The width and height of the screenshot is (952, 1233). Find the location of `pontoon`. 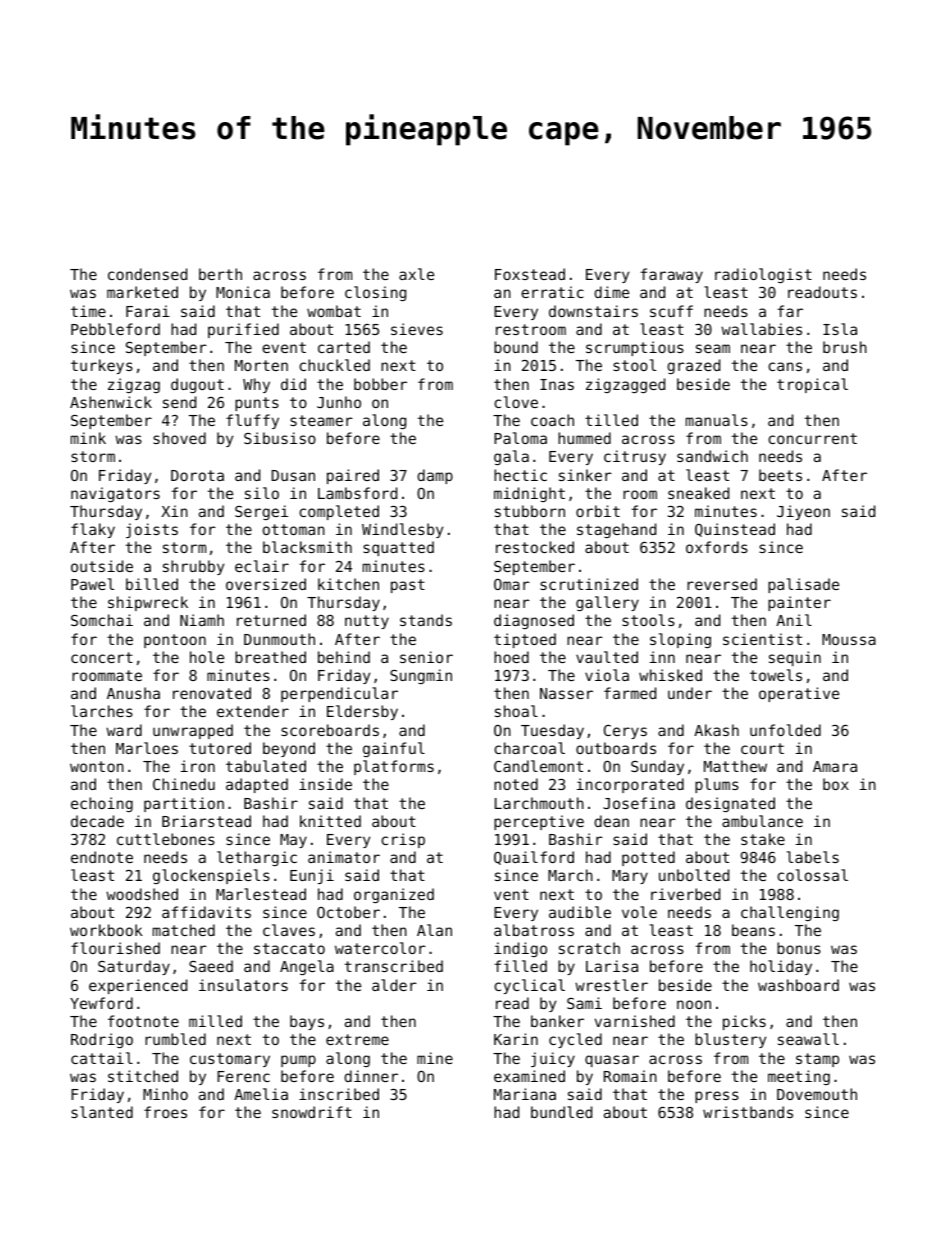

pontoon is located at coordinates (175, 641).
